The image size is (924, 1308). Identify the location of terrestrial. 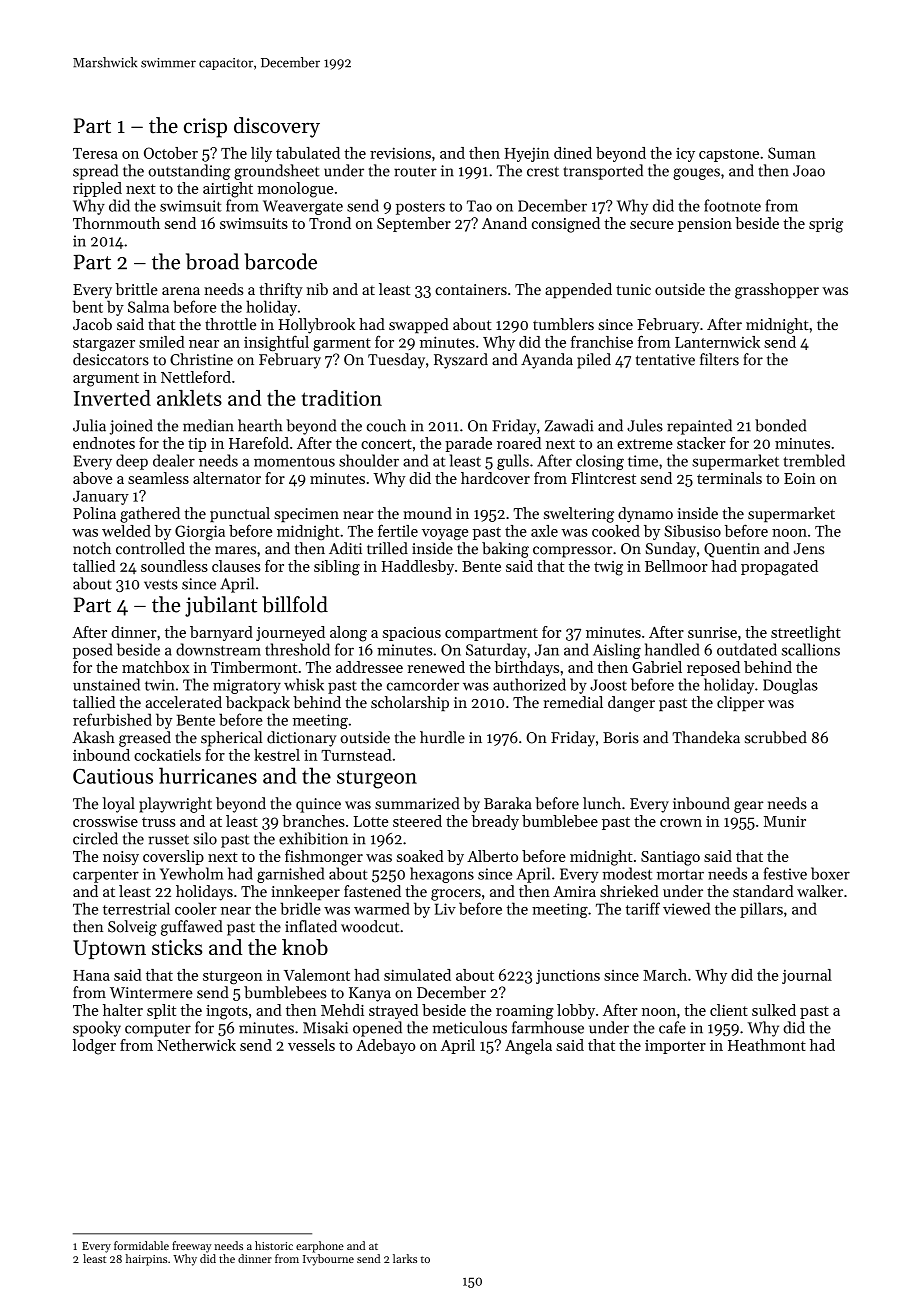
(136, 908).
